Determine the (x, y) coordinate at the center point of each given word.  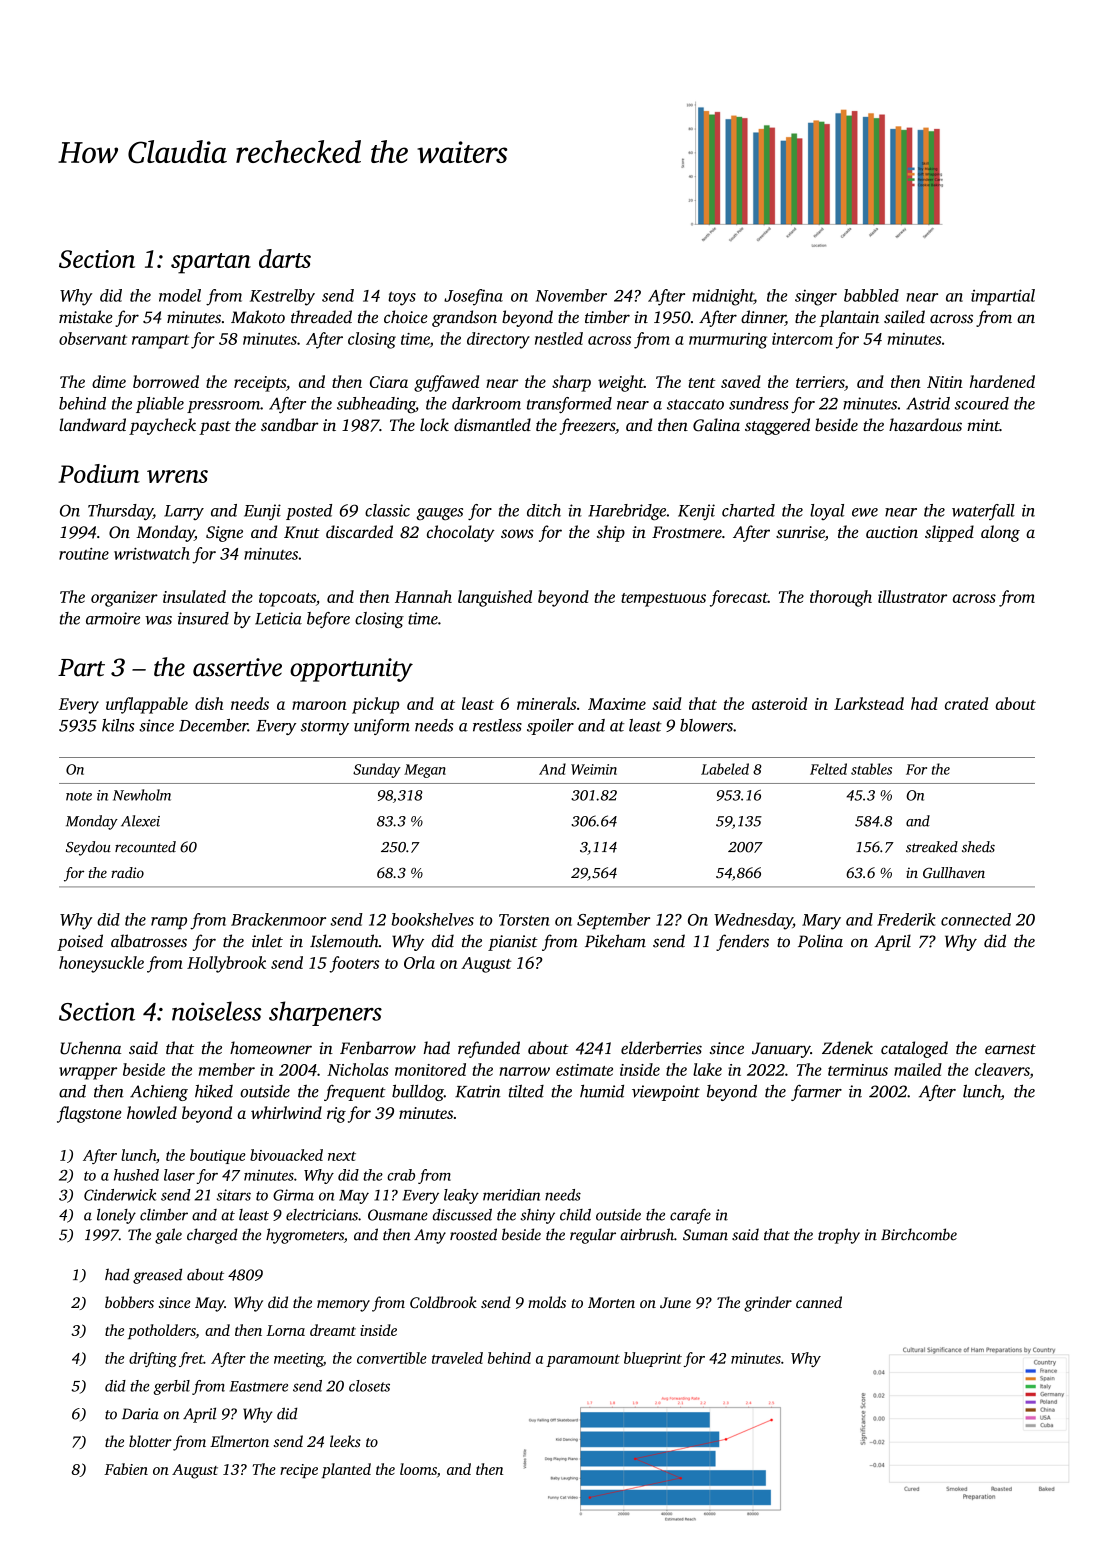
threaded (321, 317)
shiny (538, 1216)
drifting (153, 1359)
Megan (425, 771)
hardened (1002, 381)
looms (418, 1469)
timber (607, 316)
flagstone (89, 1114)
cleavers (1002, 1069)
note (79, 796)
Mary (821, 922)
